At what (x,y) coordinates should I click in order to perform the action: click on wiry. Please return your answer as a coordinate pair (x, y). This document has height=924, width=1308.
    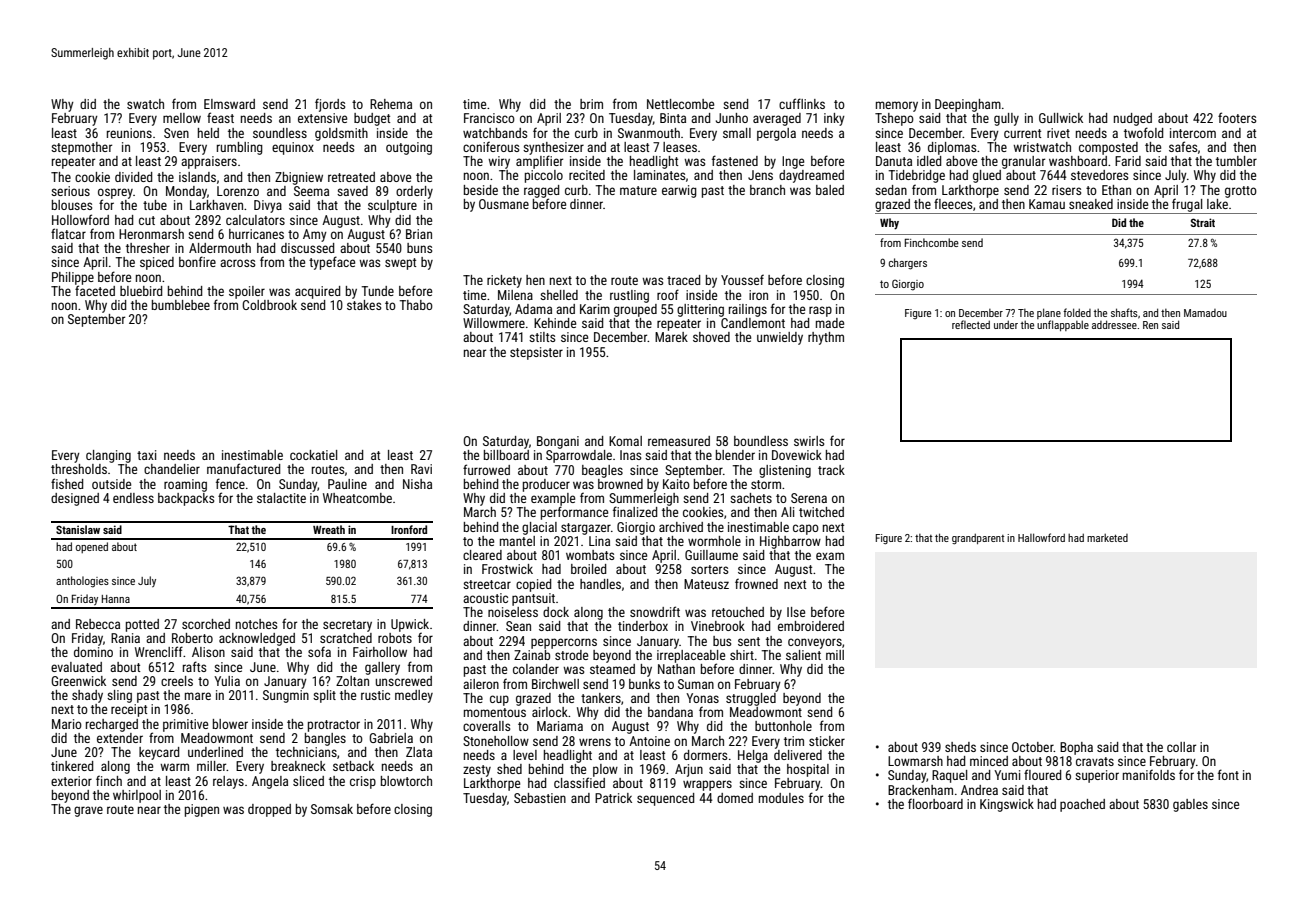
    Looking at the image, I should click on (499, 162).
